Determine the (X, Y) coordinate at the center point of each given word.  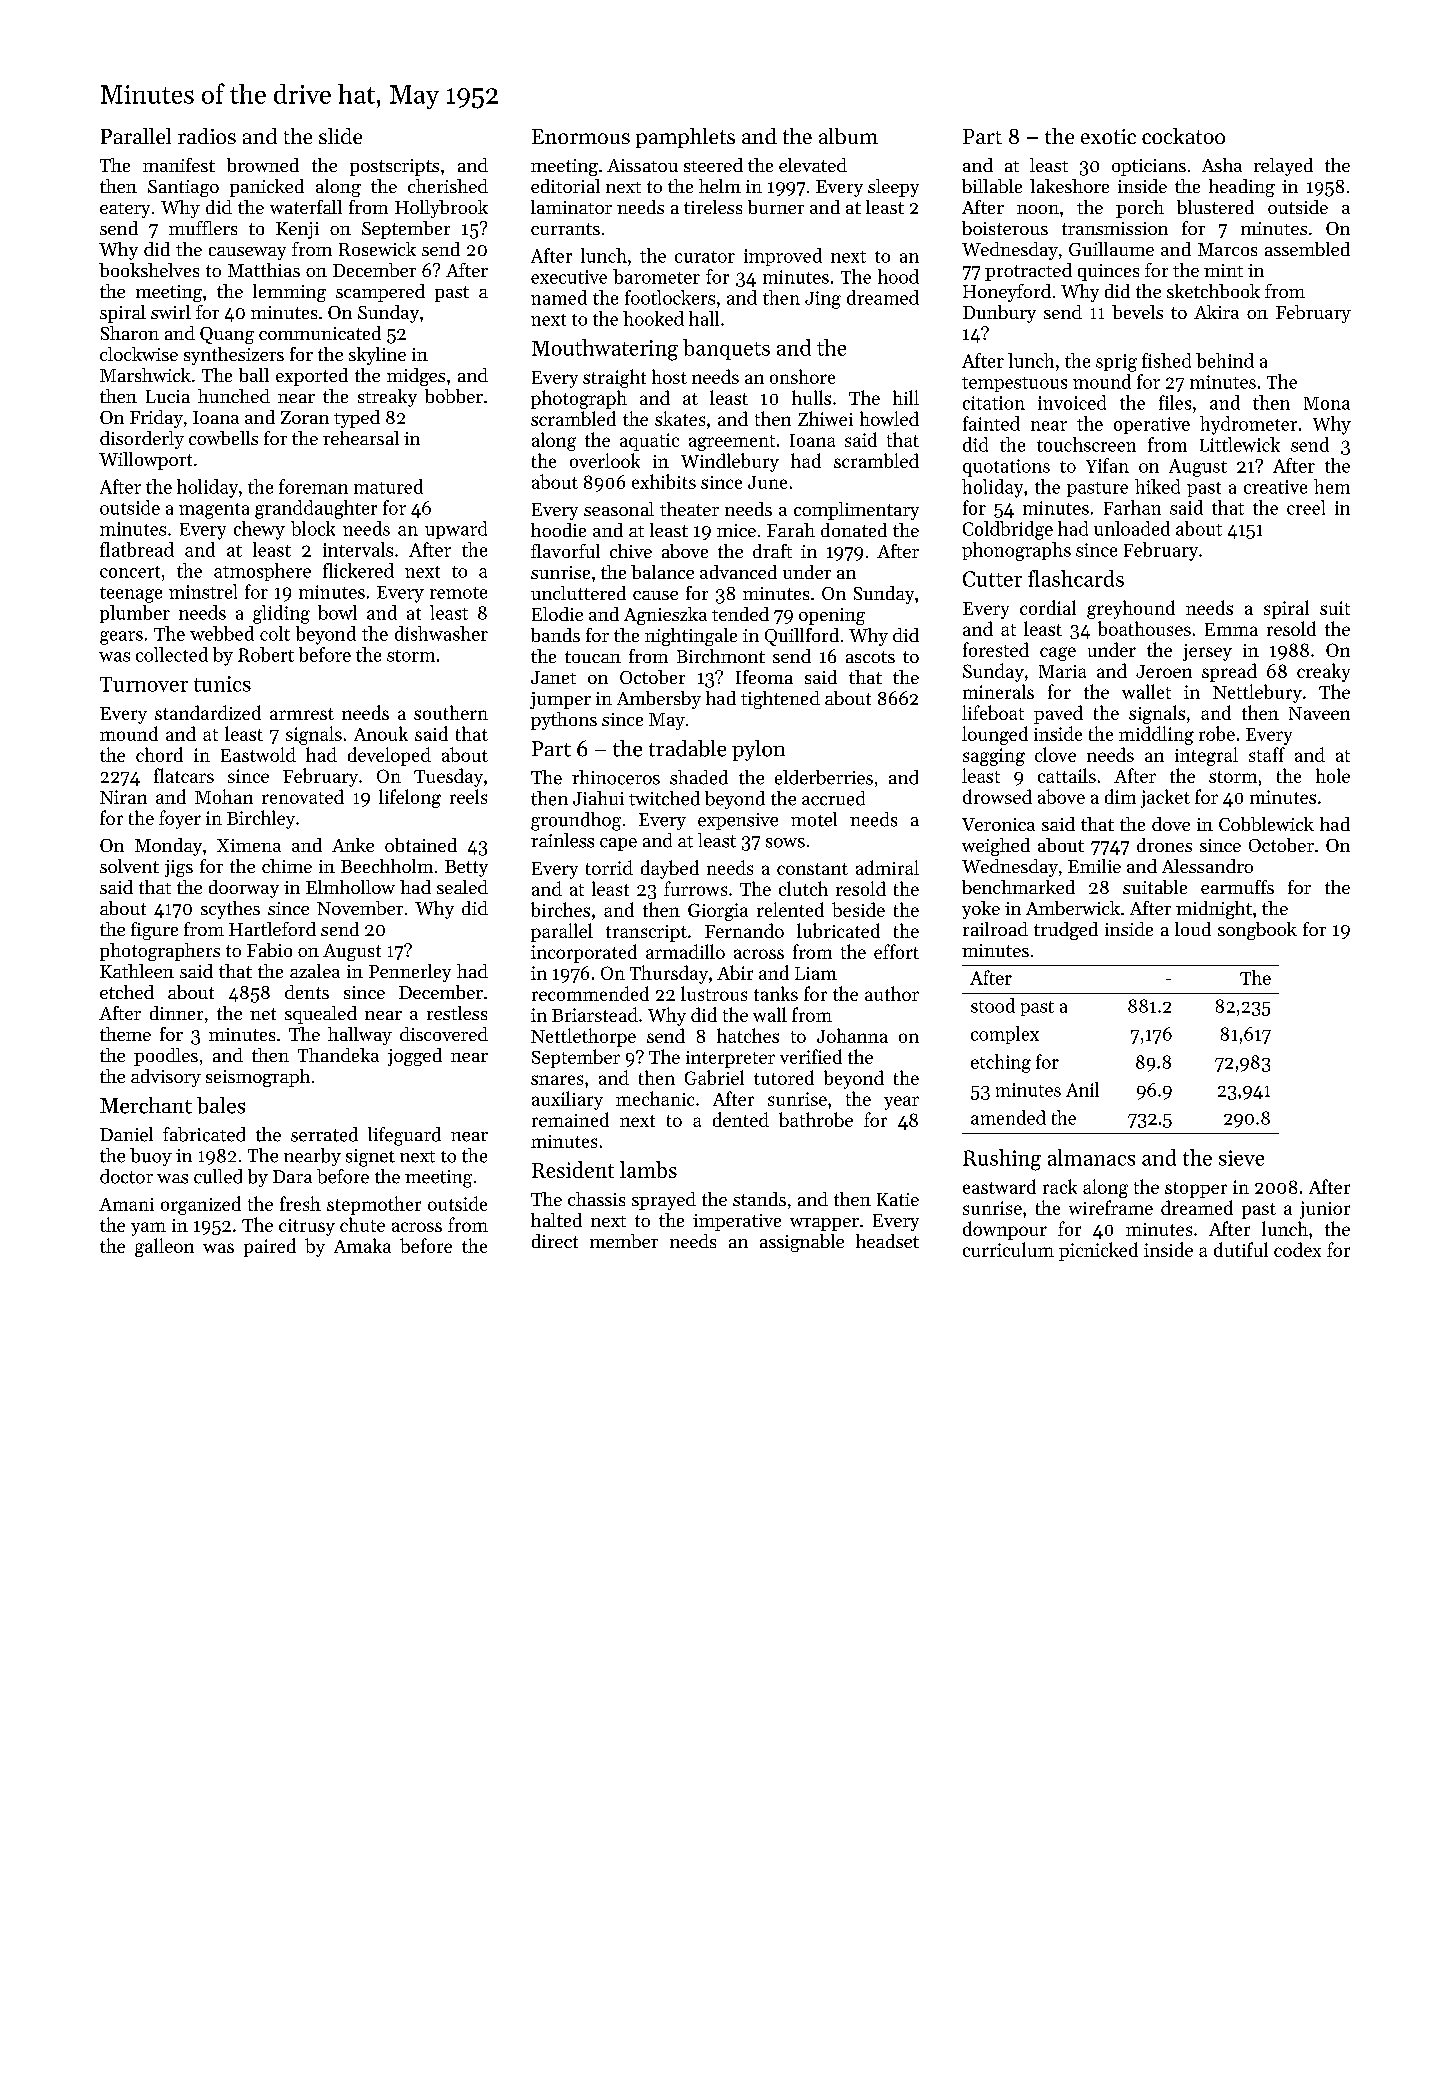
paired (270, 1247)
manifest (179, 165)
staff (1267, 754)
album (848, 136)
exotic (1108, 136)
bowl (337, 612)
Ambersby (659, 700)
